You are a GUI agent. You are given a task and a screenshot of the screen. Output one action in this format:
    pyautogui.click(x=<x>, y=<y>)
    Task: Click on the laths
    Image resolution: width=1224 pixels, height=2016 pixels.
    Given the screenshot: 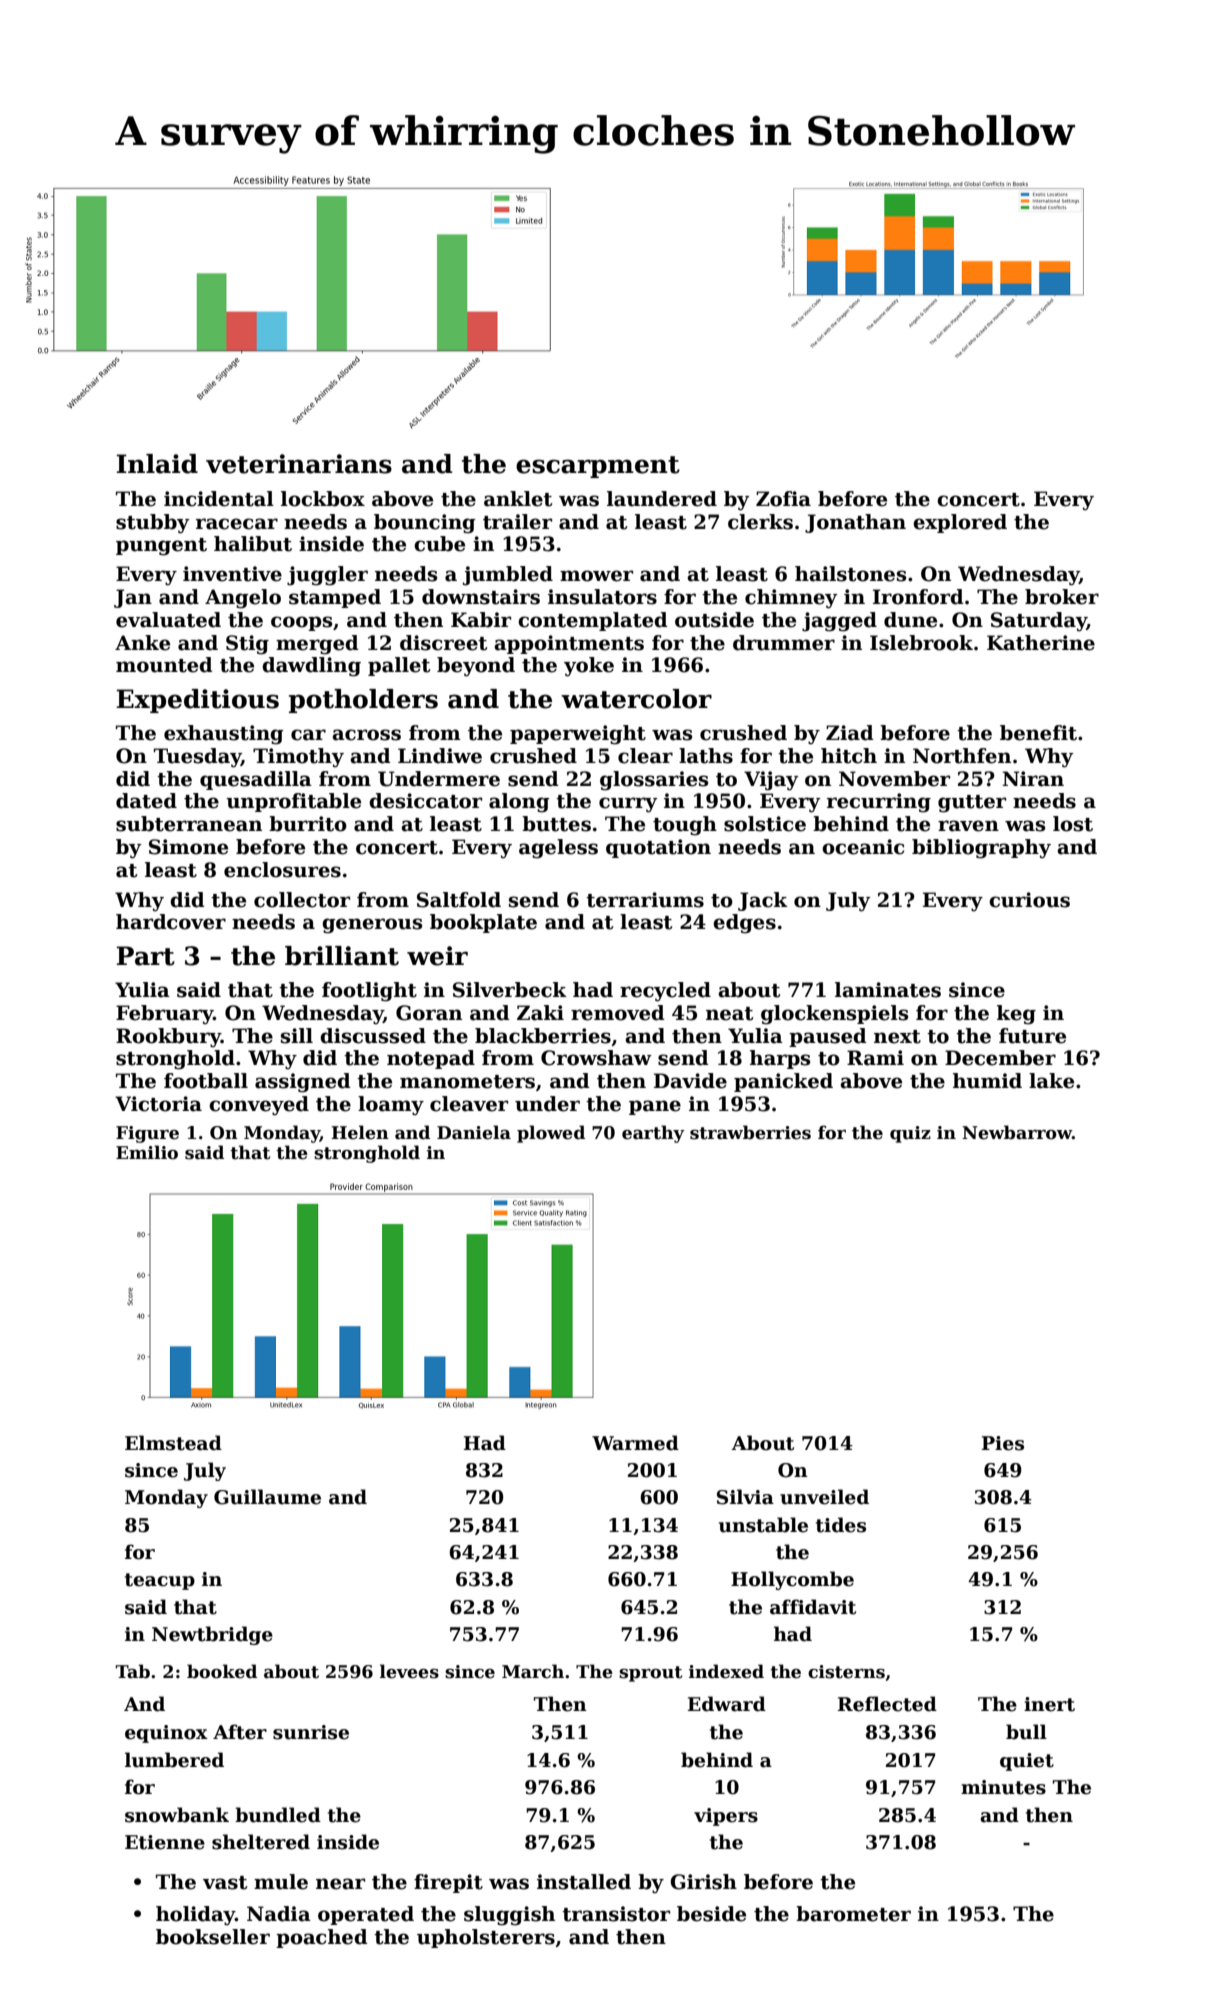 What is the action you would take?
    pyautogui.click(x=706, y=756)
